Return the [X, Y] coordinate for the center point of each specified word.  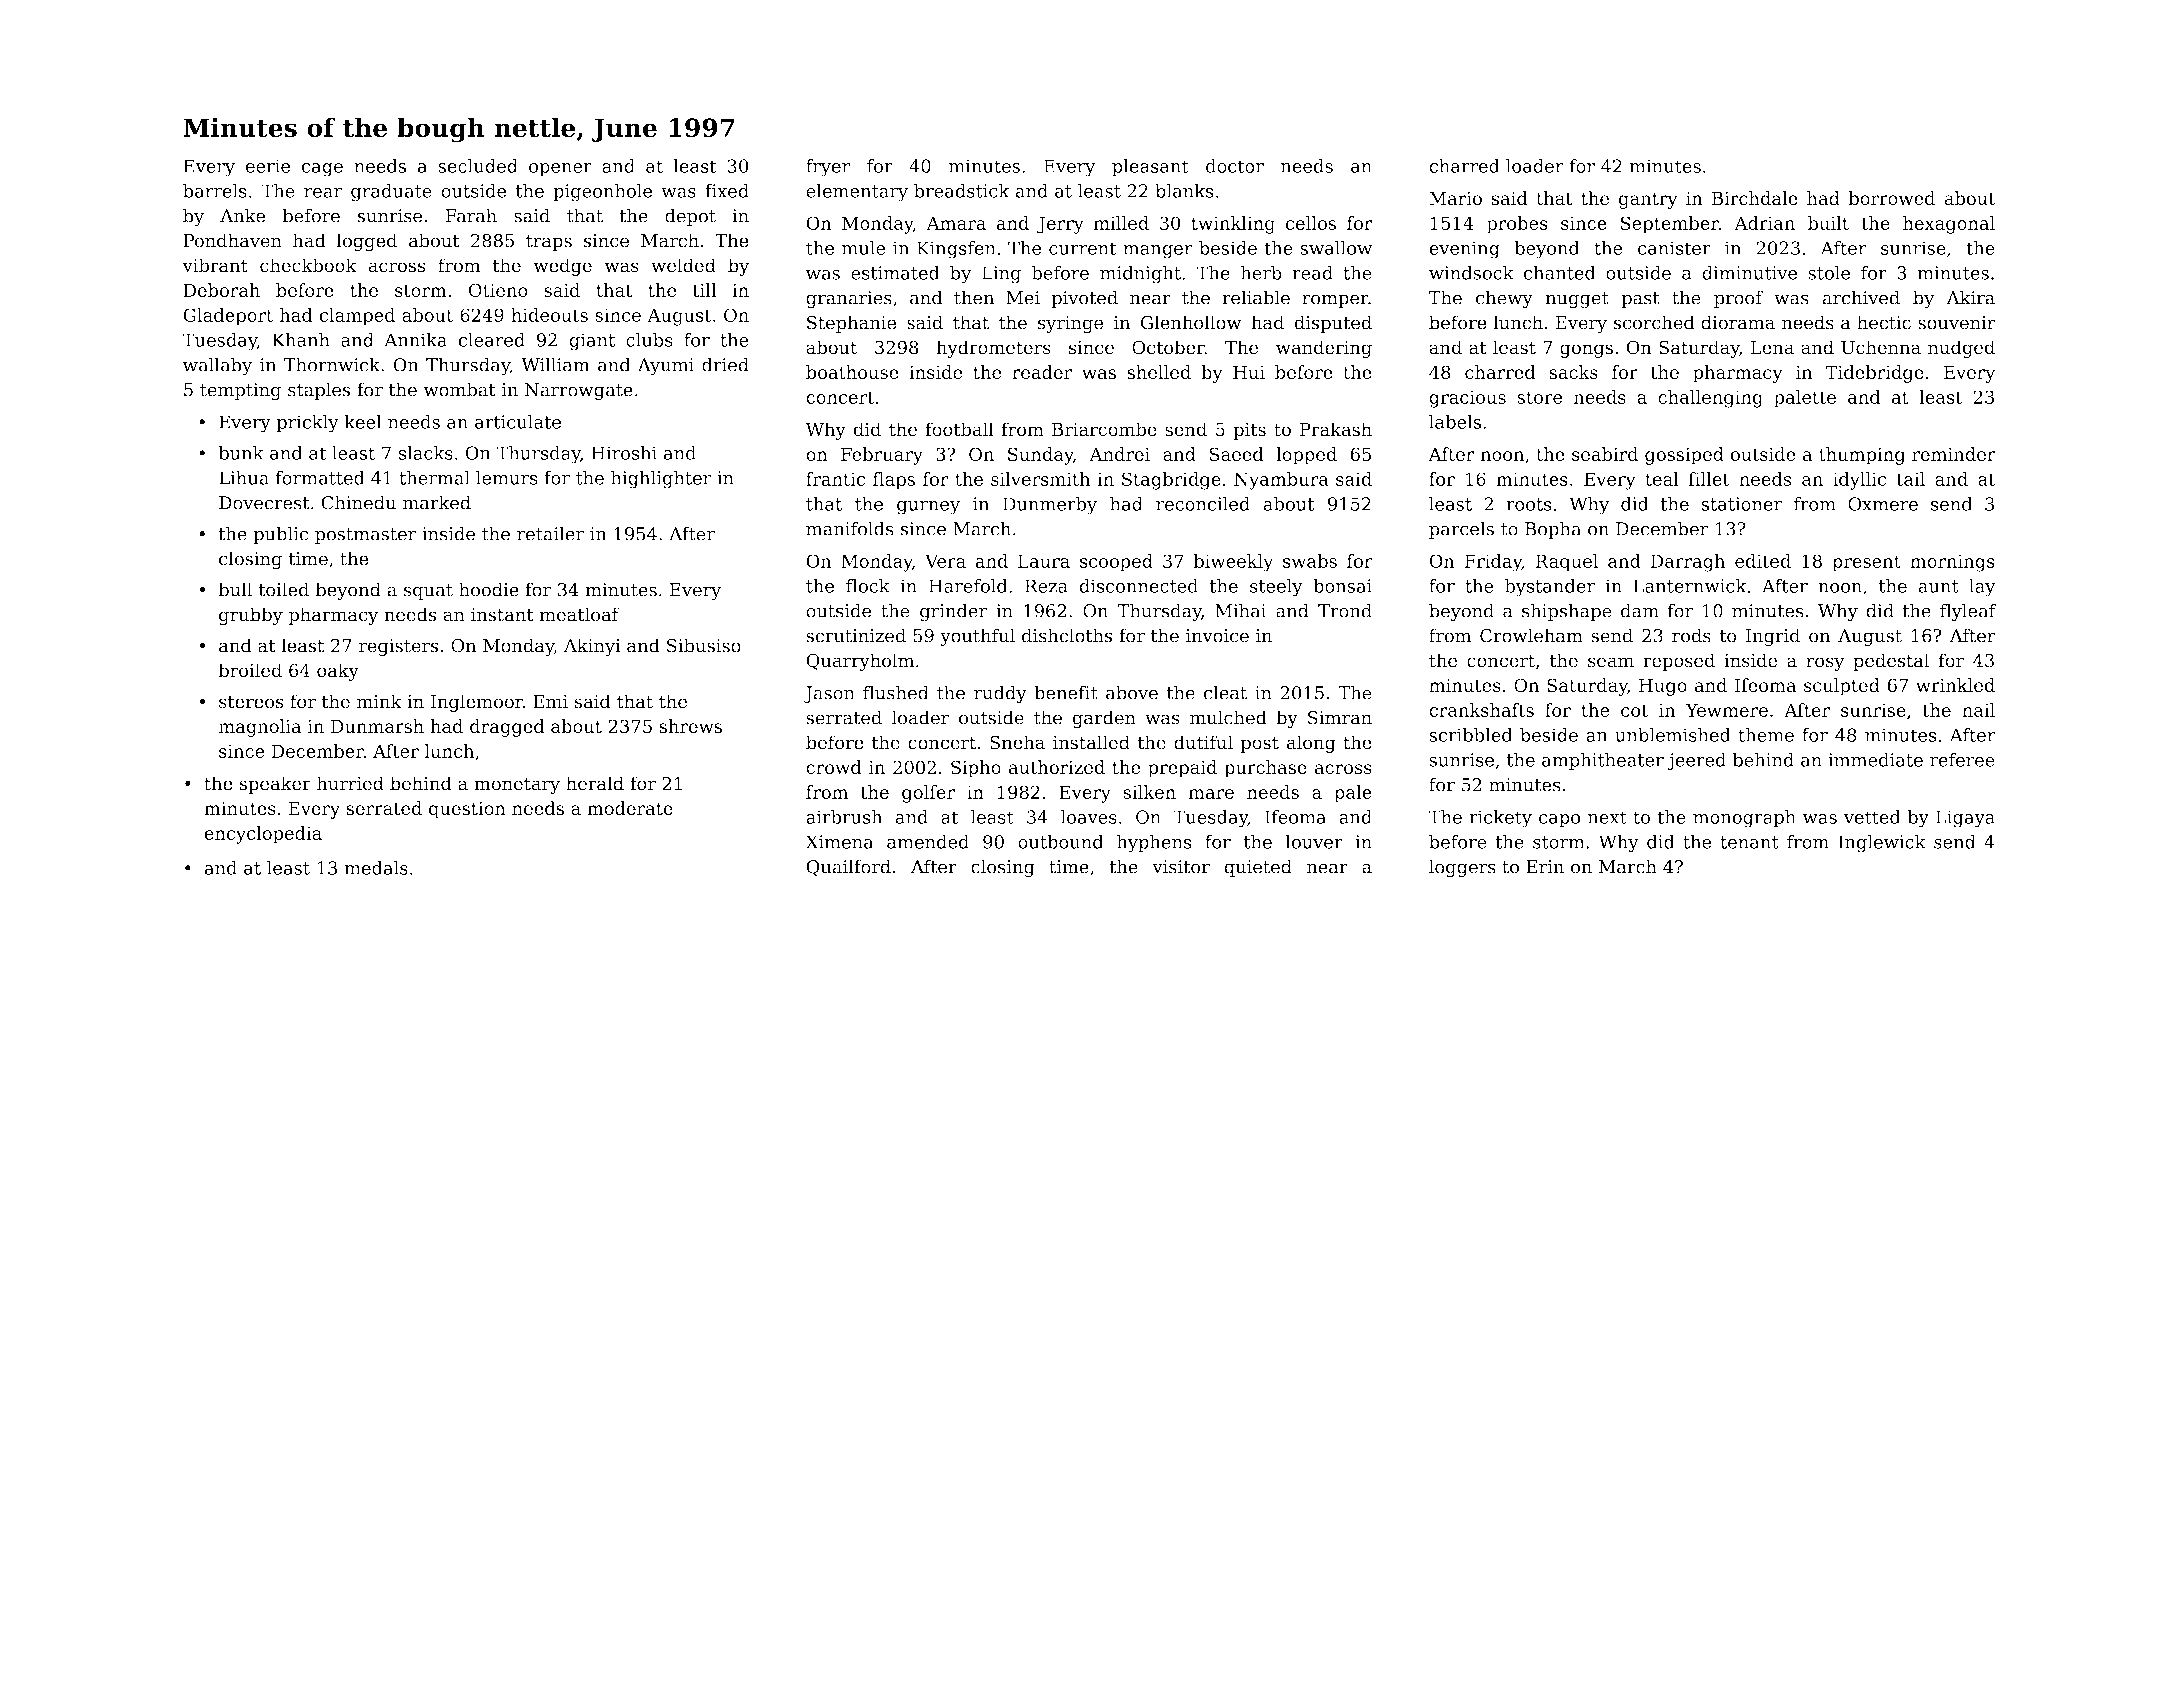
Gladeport [228, 317]
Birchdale [1755, 198]
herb [1261, 272]
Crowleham [1531, 635]
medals [376, 868]
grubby [251, 616]
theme [1766, 735]
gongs [1586, 351]
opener [560, 170]
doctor [1235, 166]
